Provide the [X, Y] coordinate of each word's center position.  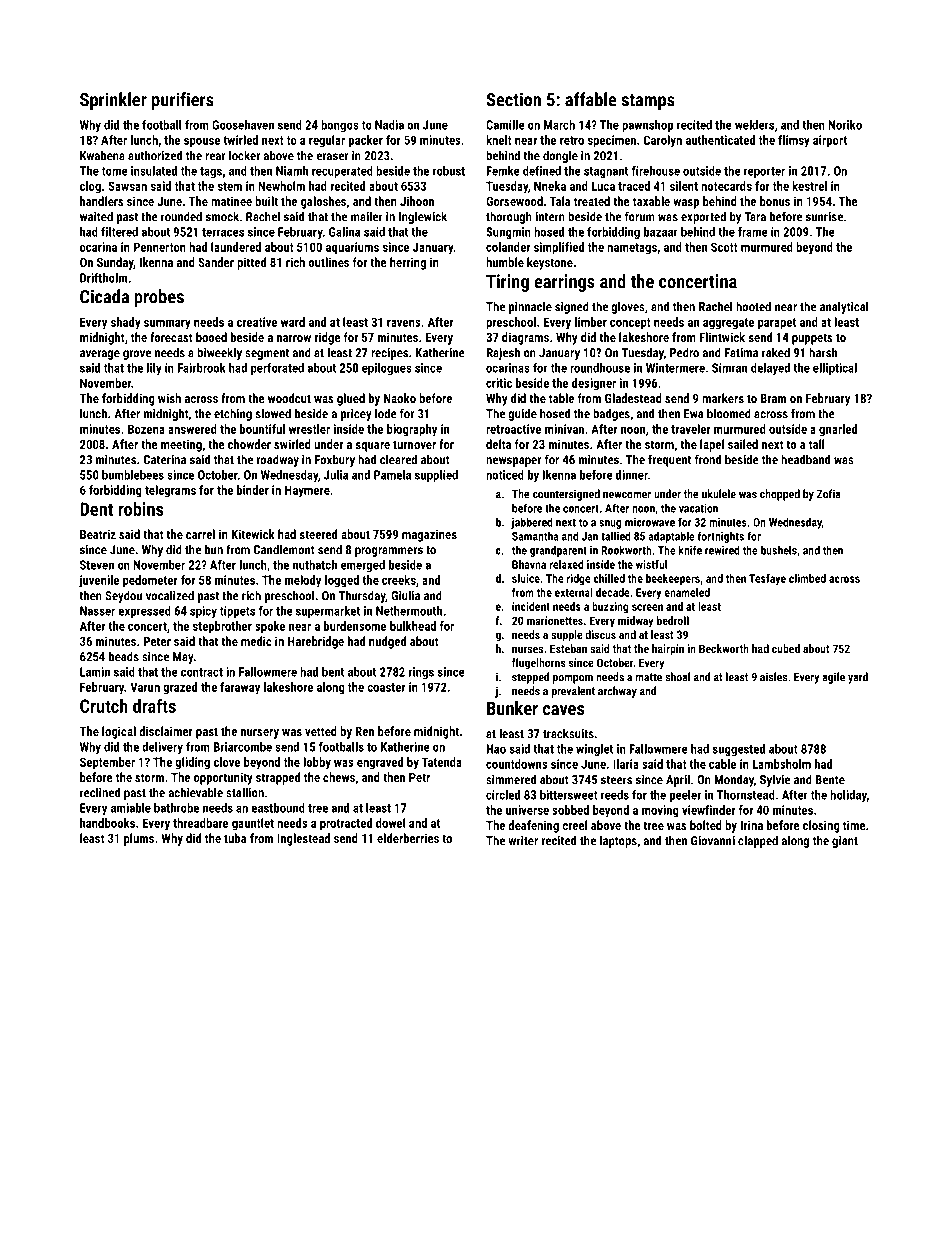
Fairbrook [202, 368]
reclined [100, 792]
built [266, 201]
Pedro [684, 352]
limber [591, 322]
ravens [404, 323]
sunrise [824, 217]
